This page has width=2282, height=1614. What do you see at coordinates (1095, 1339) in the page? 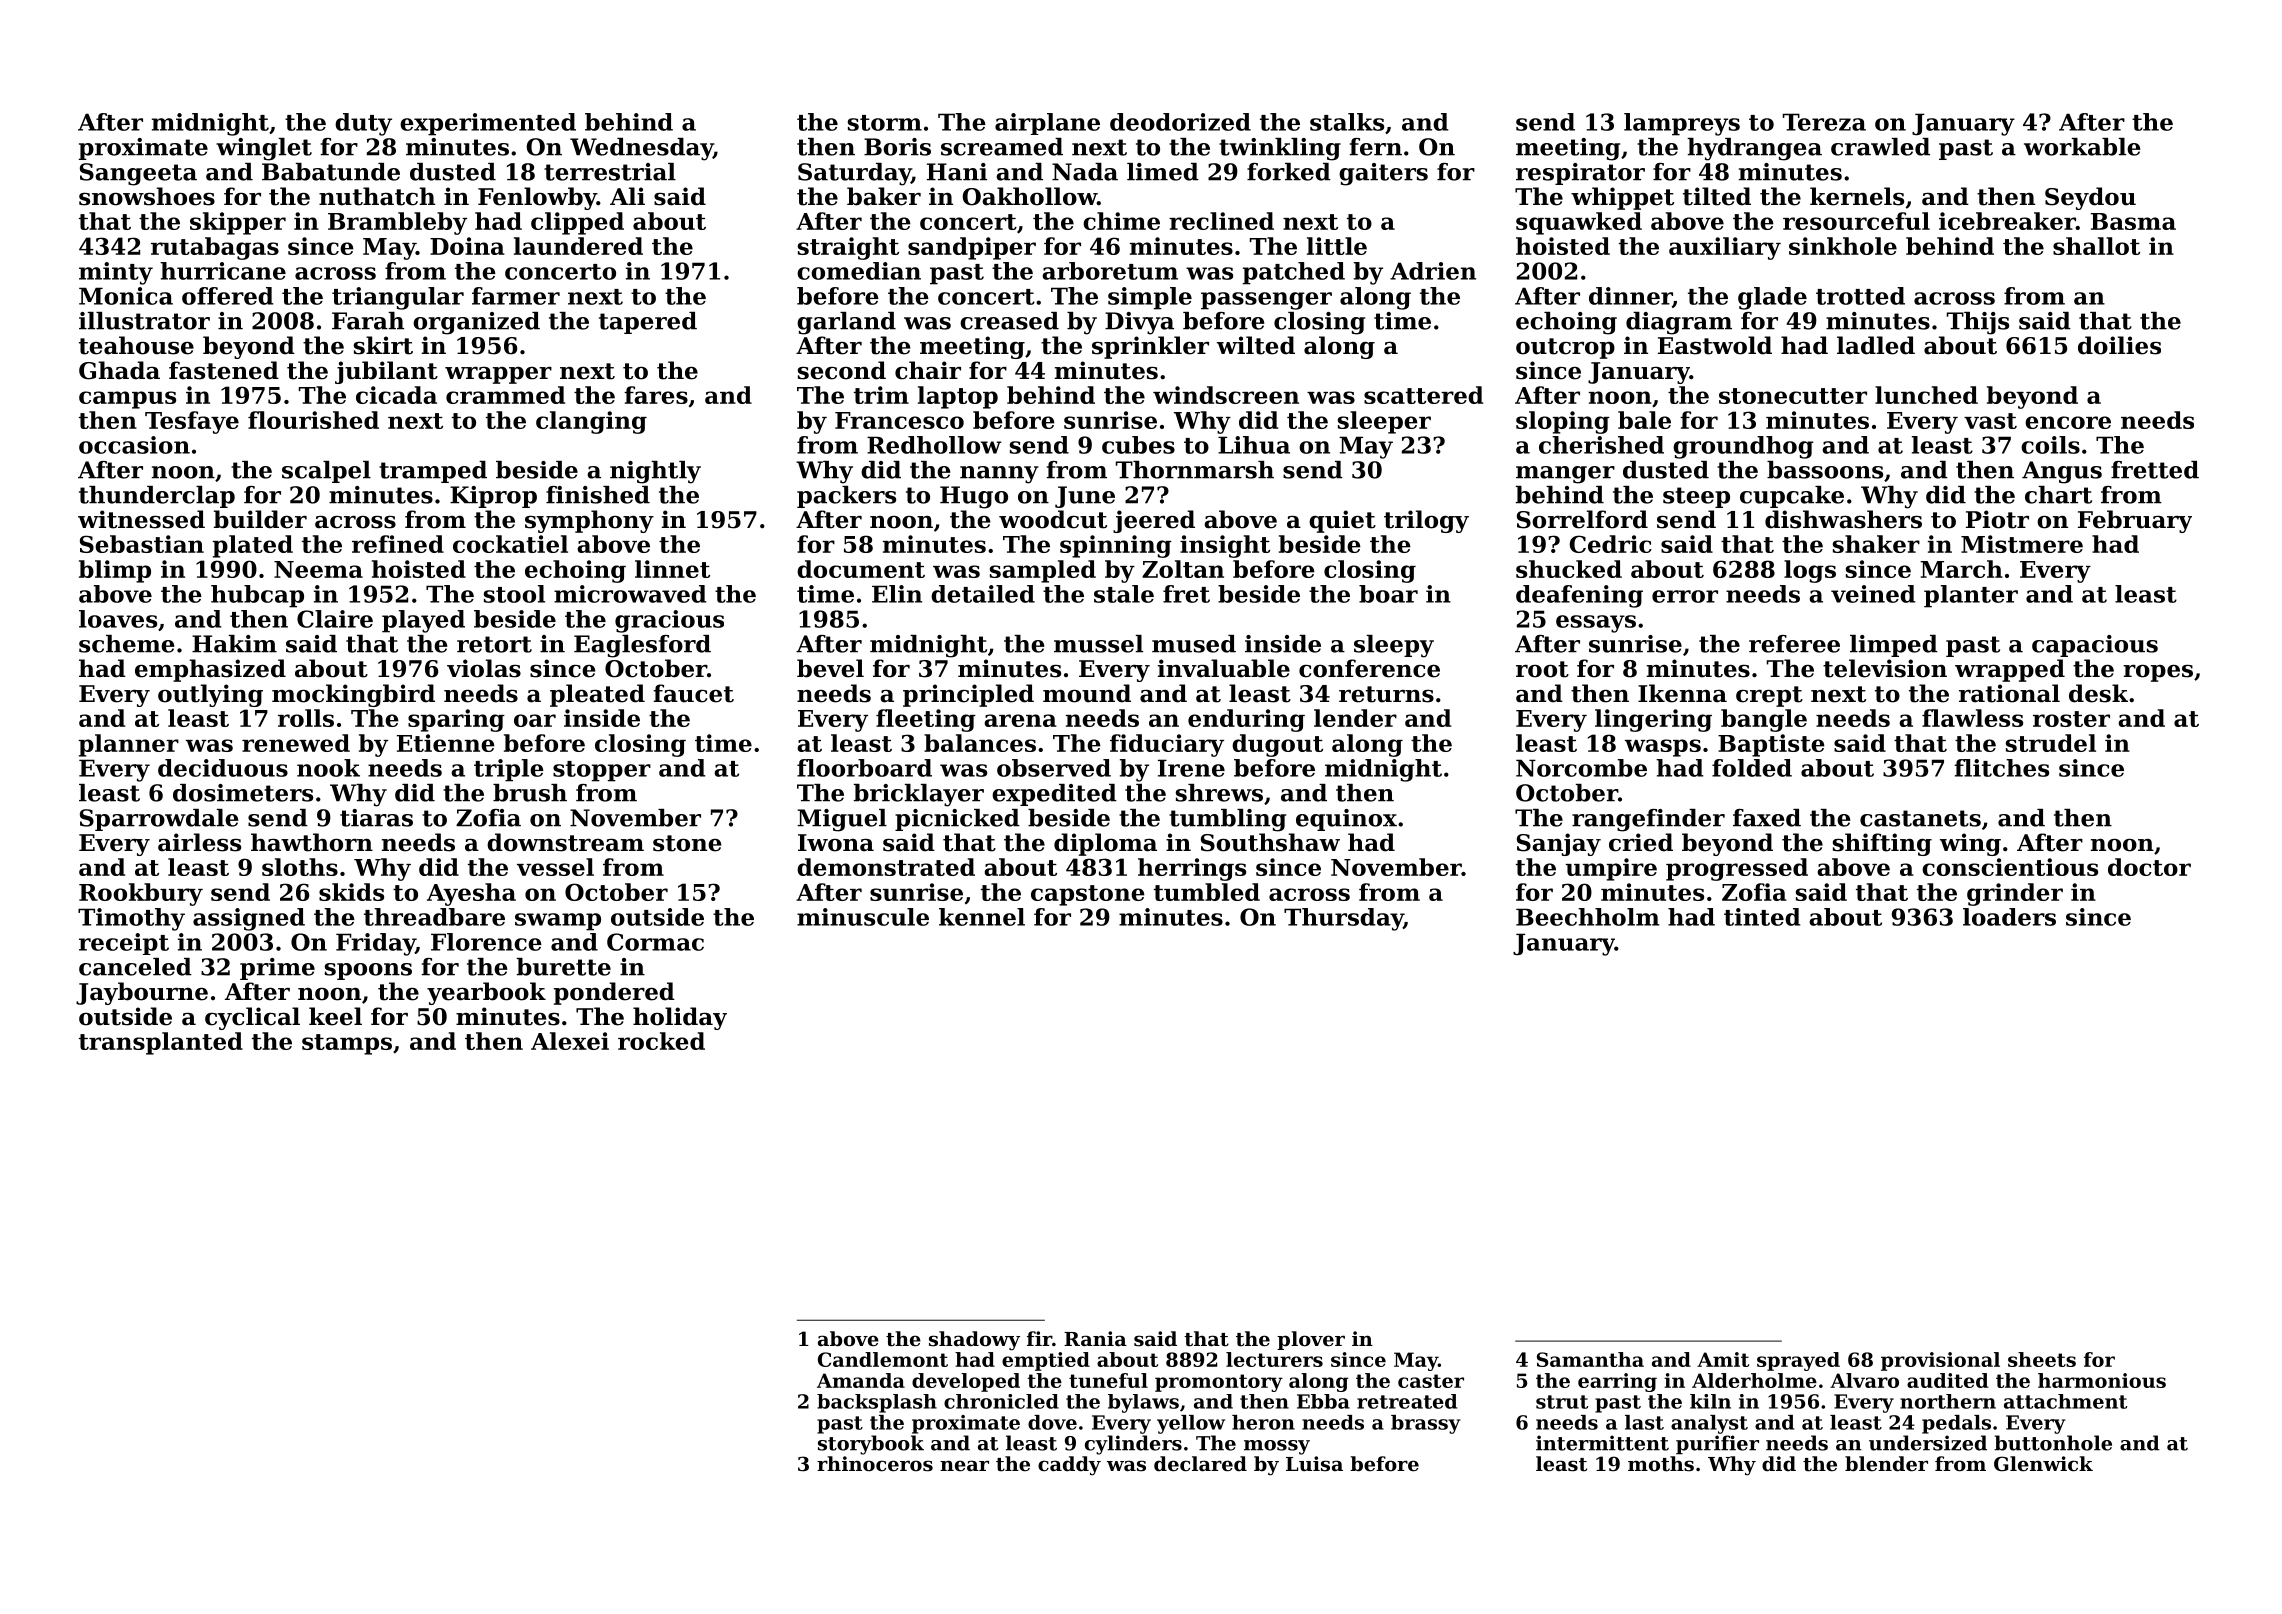
I see `Rania` at bounding box center [1095, 1339].
